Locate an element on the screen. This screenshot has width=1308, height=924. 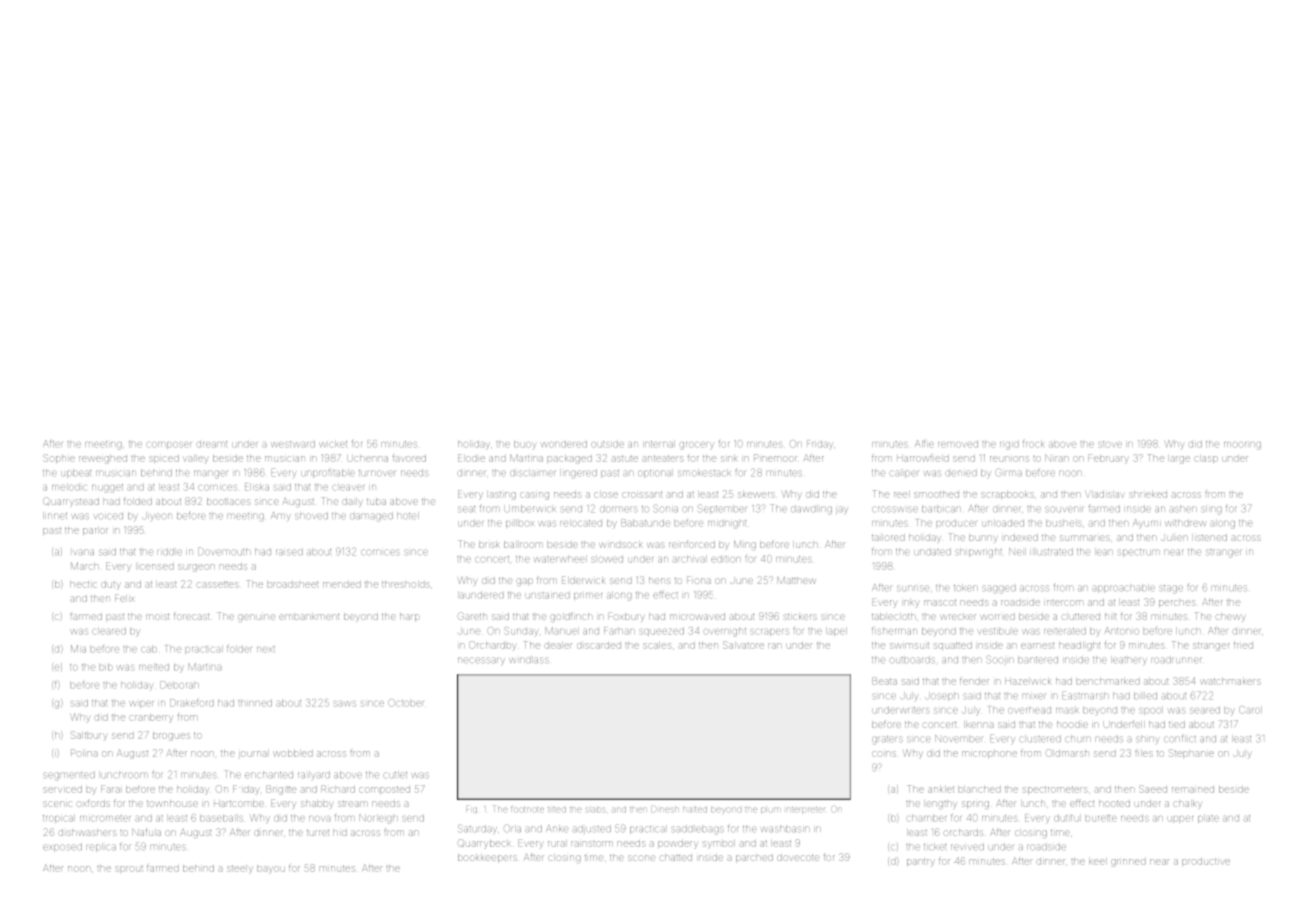
productive is located at coordinates (1206, 862).
